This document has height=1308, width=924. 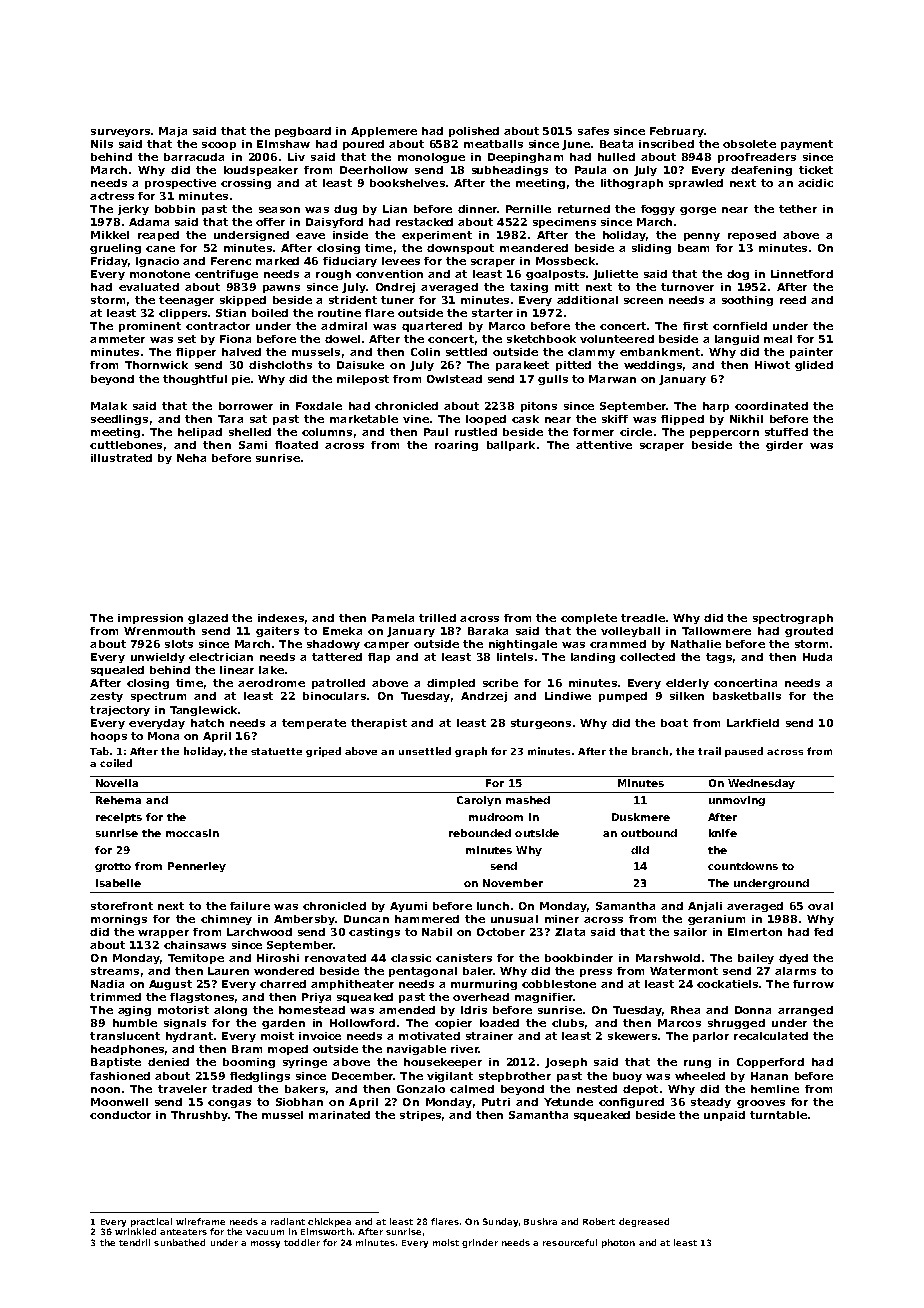 I want to click on actress, so click(x=112, y=196).
